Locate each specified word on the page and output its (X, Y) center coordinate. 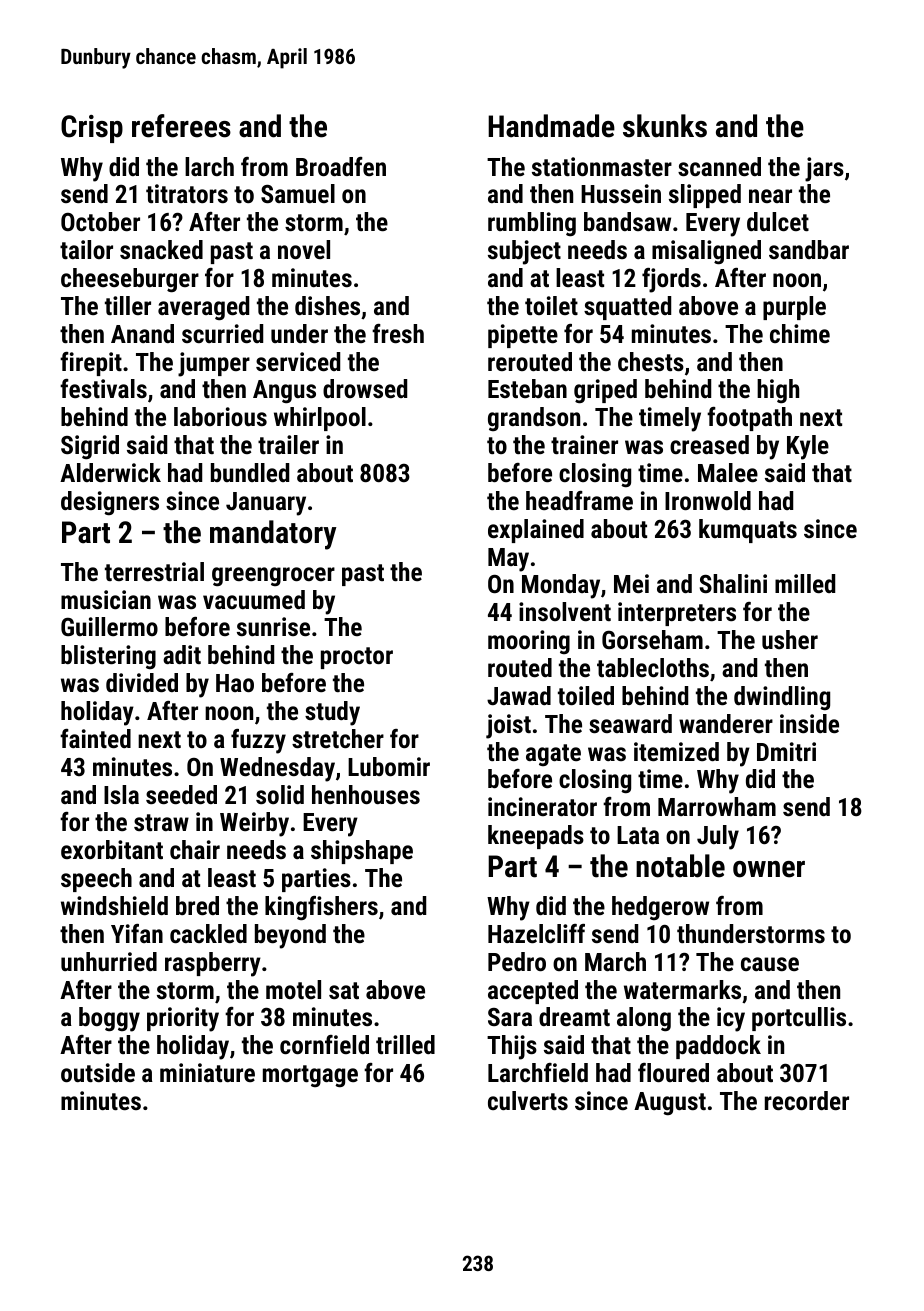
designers (110, 503)
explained (536, 531)
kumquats (748, 531)
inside (809, 723)
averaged (203, 308)
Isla (121, 794)
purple (794, 308)
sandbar (809, 249)
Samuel (298, 193)
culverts (528, 1100)
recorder (807, 1100)
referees (181, 126)
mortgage (310, 1076)
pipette (523, 336)
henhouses (366, 794)
